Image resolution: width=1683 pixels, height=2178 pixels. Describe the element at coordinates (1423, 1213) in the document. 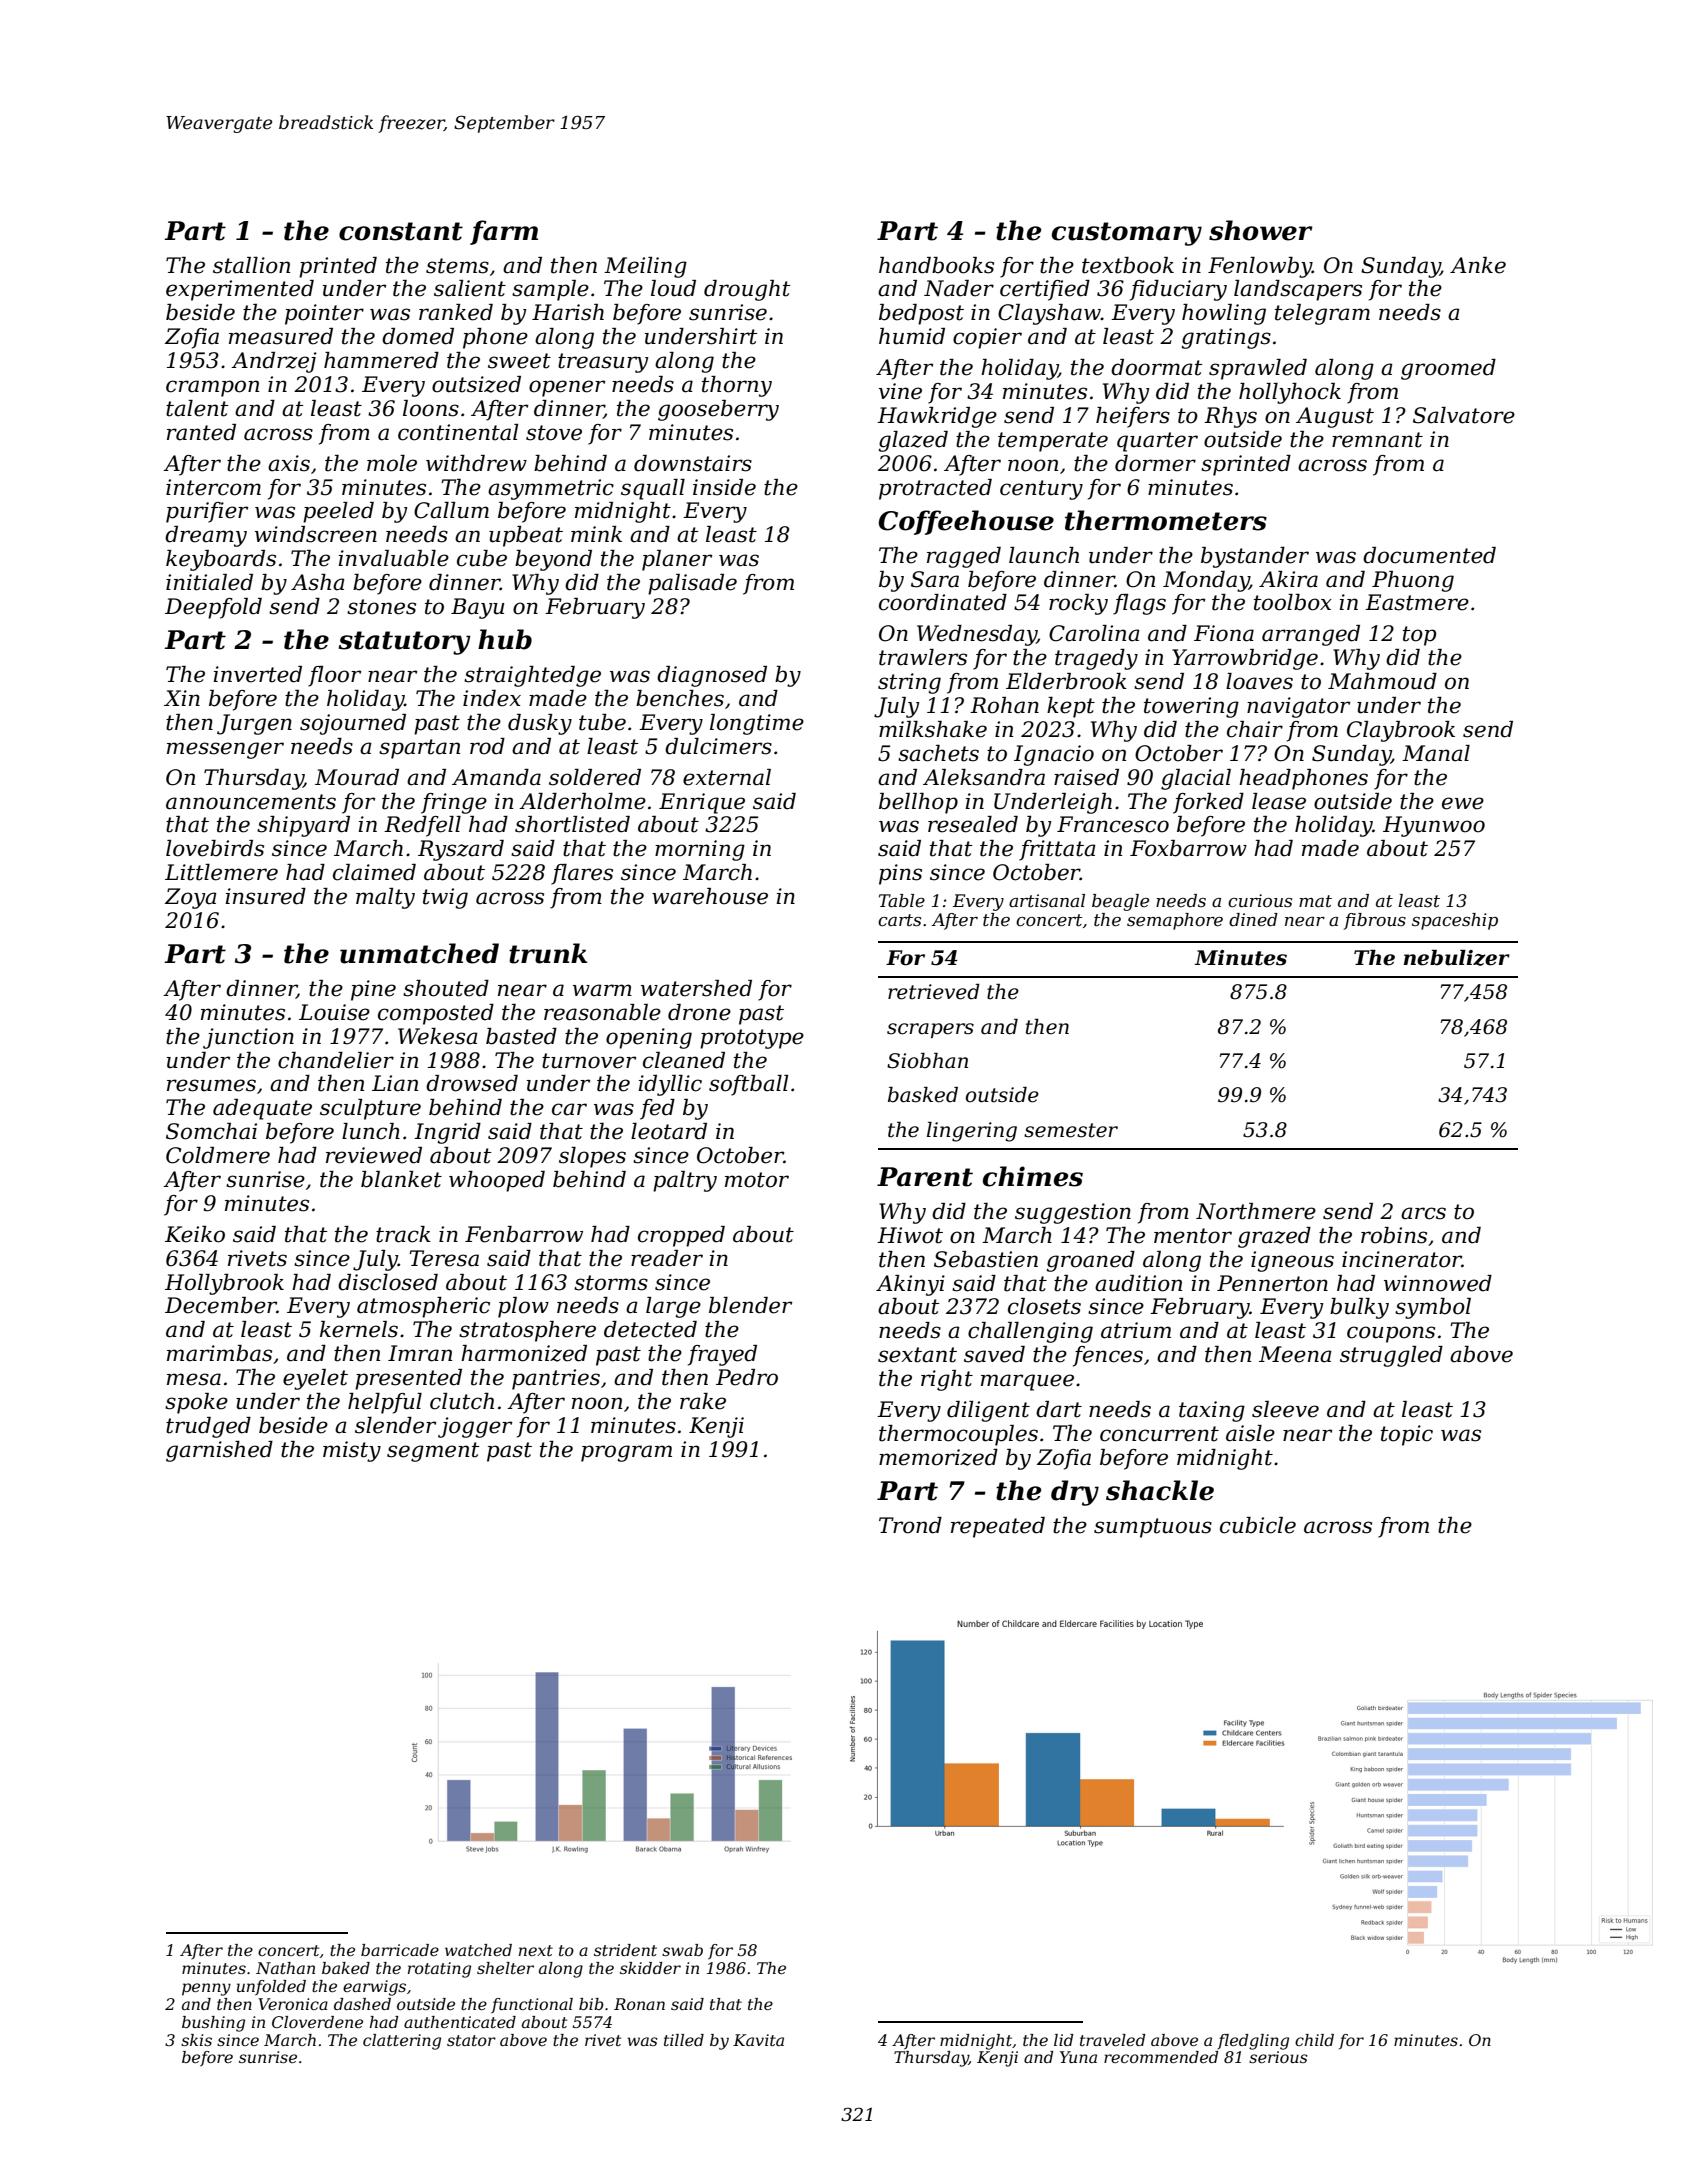

I see `arcs` at that location.
